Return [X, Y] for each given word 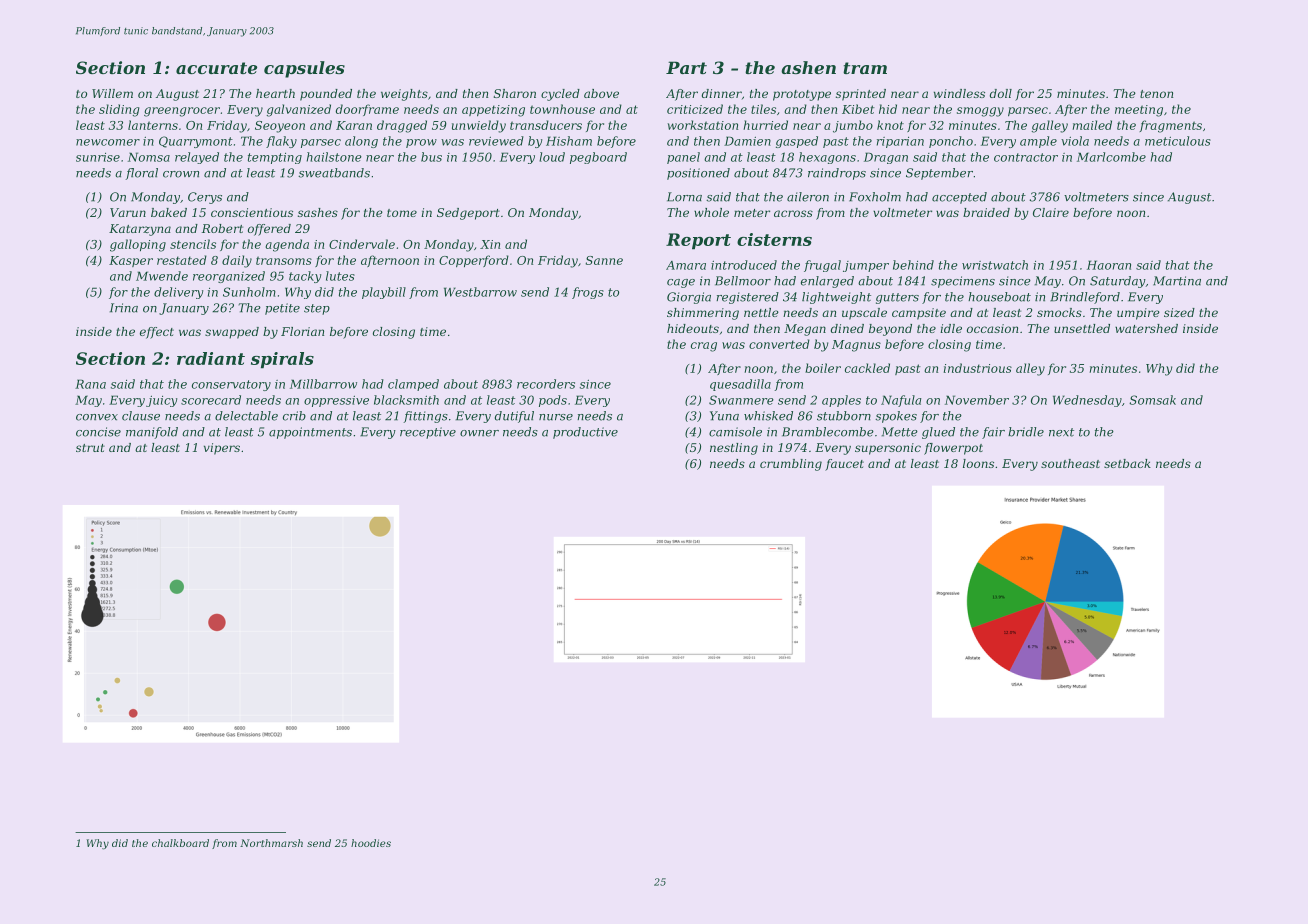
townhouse [562, 109]
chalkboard [180, 843]
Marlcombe [1111, 157]
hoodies [371, 843]
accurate [216, 68]
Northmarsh [271, 843]
